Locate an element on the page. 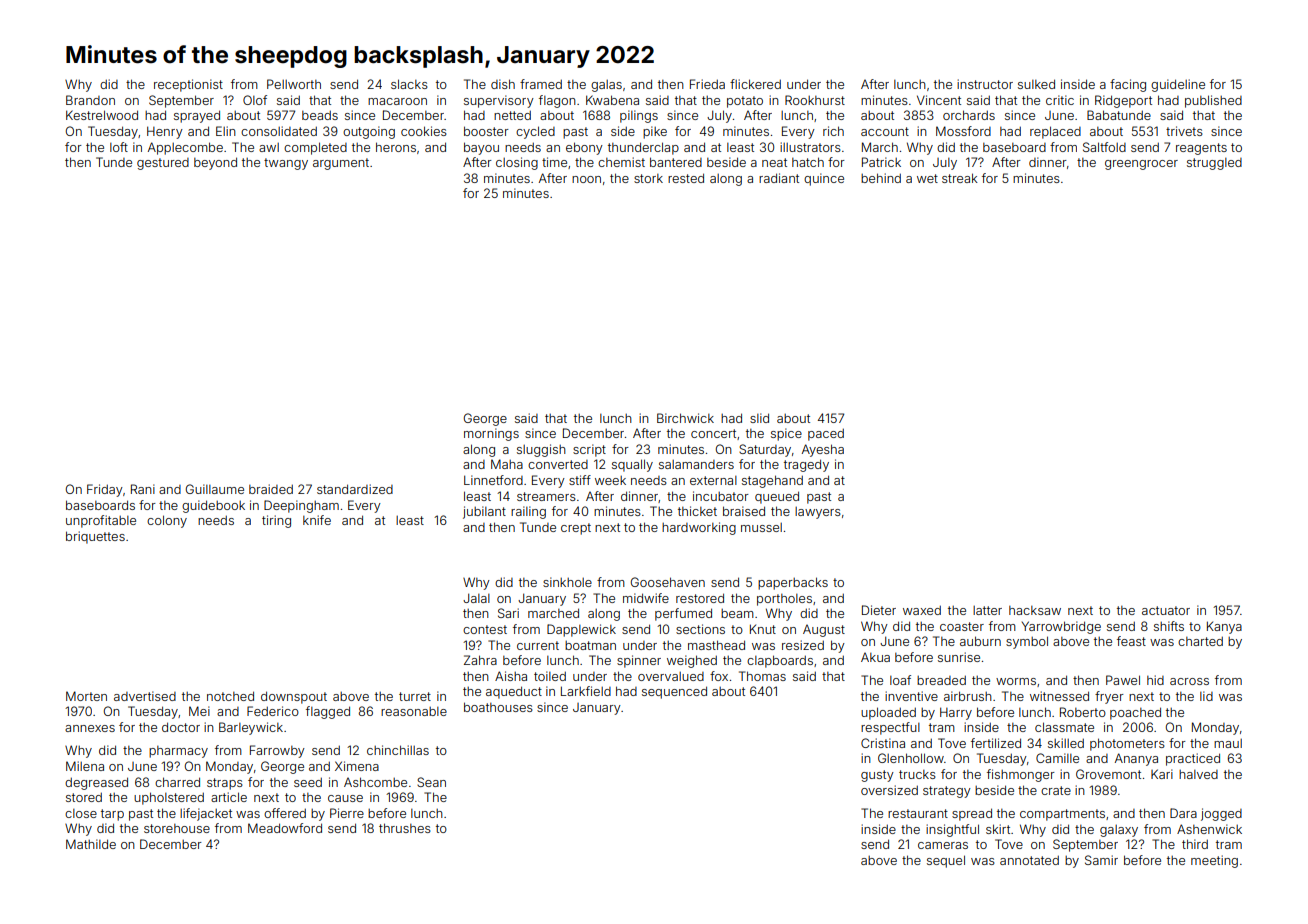 The width and height of the image is (1308, 924). receptionist is located at coordinates (188, 85).
